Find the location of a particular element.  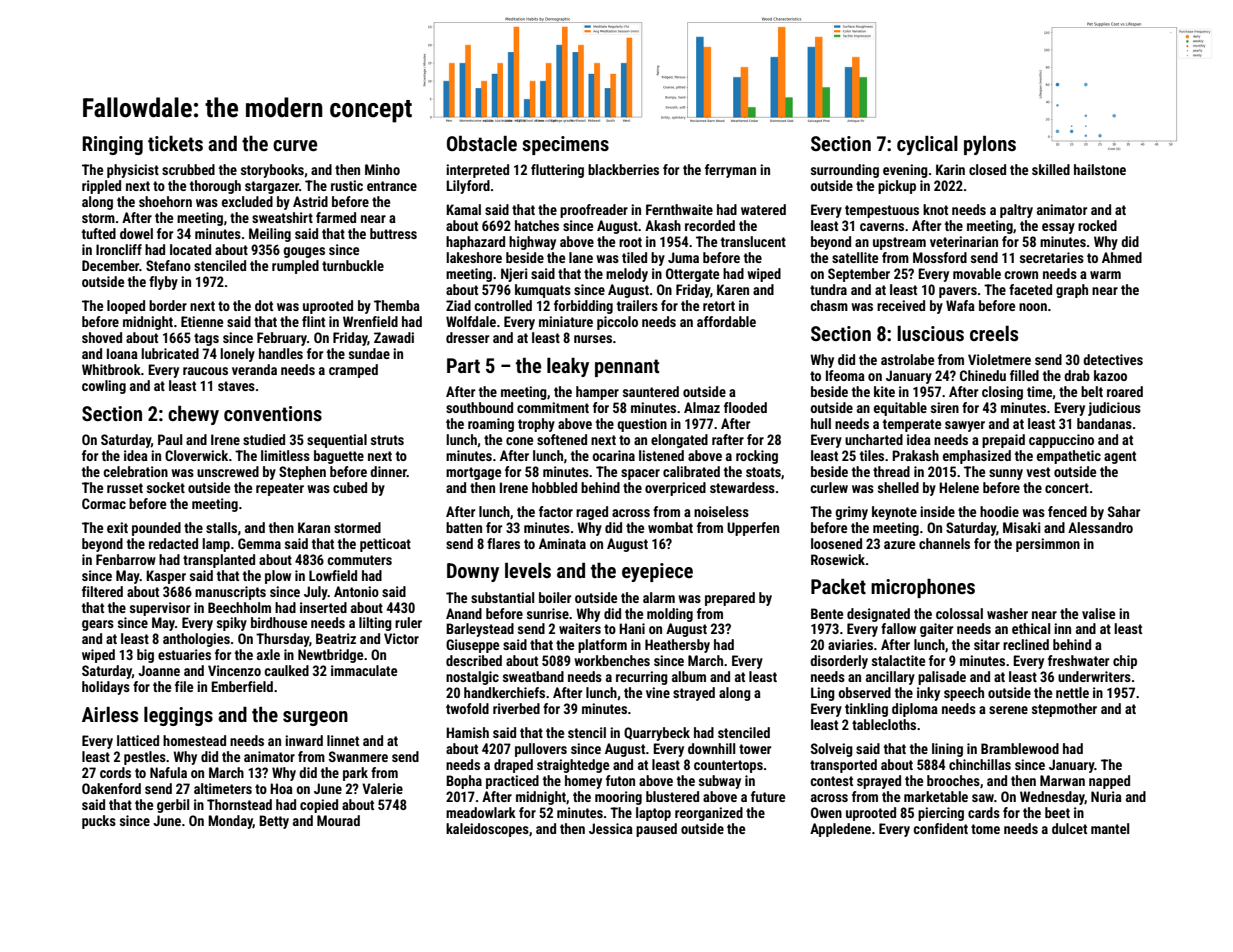

Downy is located at coordinates (473, 572).
